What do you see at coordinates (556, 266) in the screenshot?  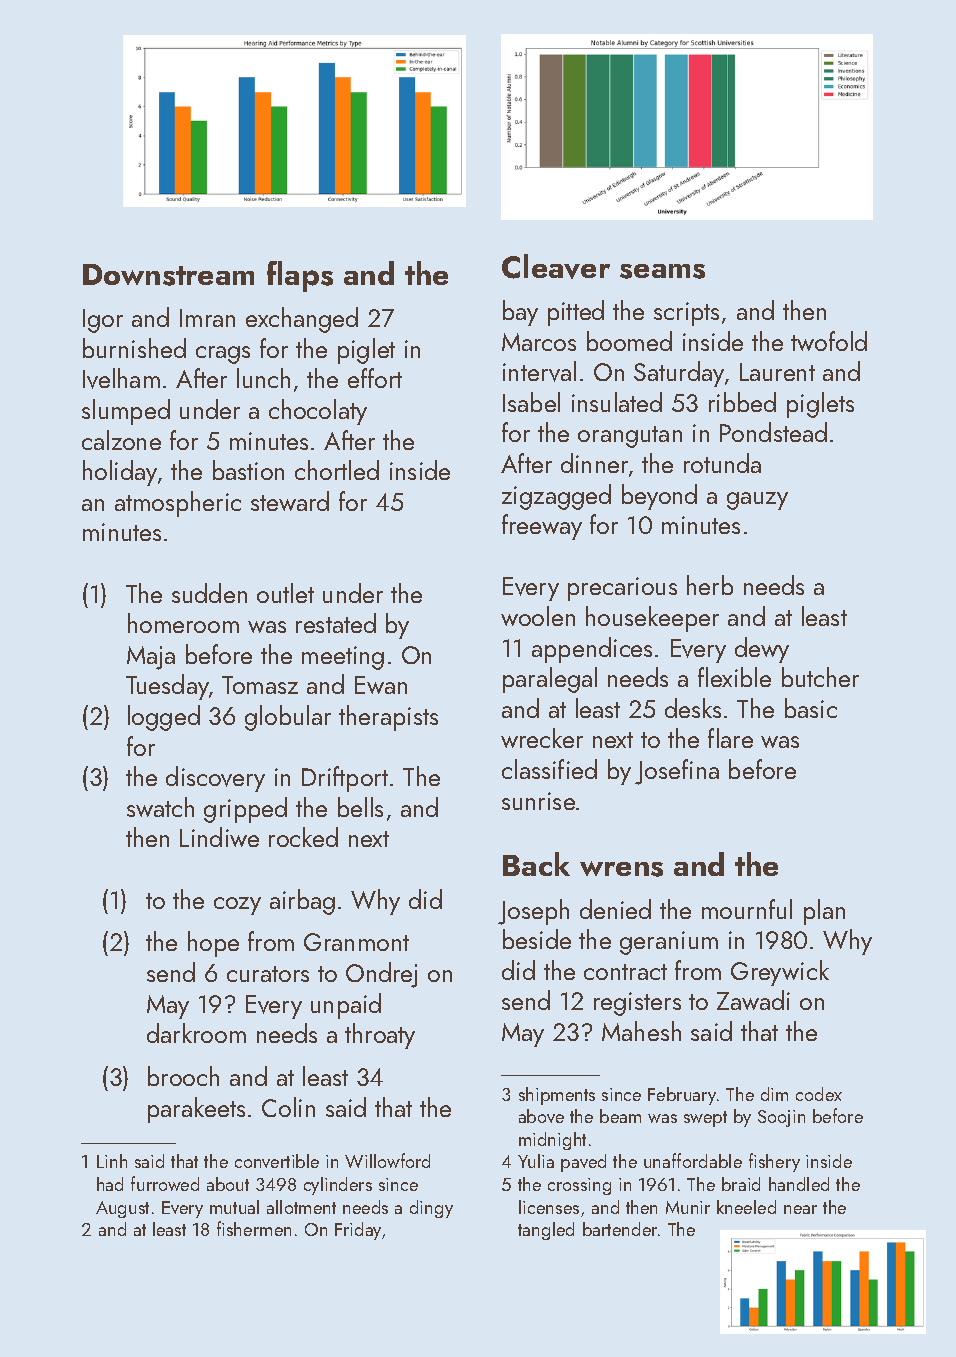 I see `Cleaver` at bounding box center [556, 266].
